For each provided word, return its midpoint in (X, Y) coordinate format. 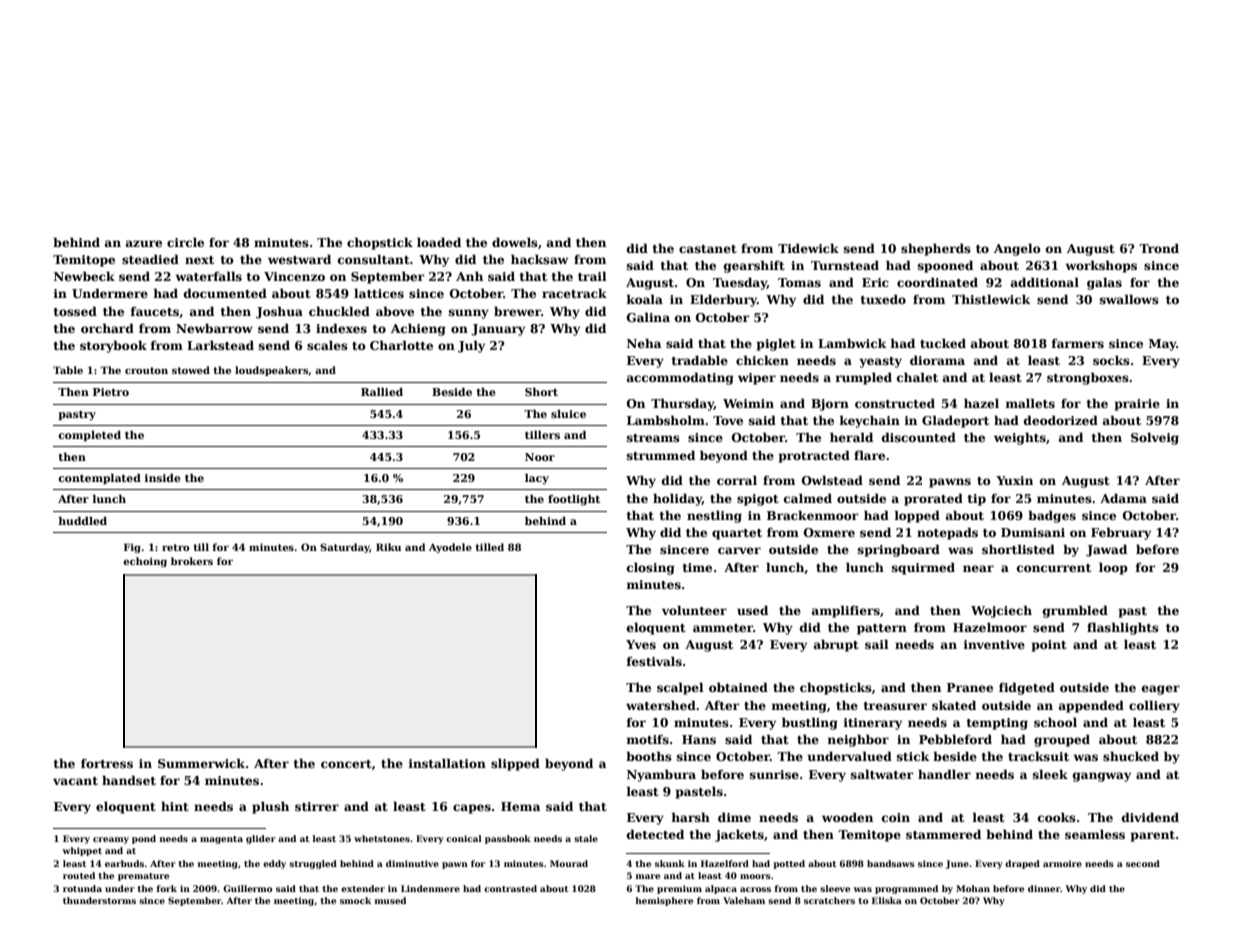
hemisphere (664, 901)
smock (355, 900)
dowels (515, 242)
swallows (1129, 299)
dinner (1044, 888)
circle (185, 242)
